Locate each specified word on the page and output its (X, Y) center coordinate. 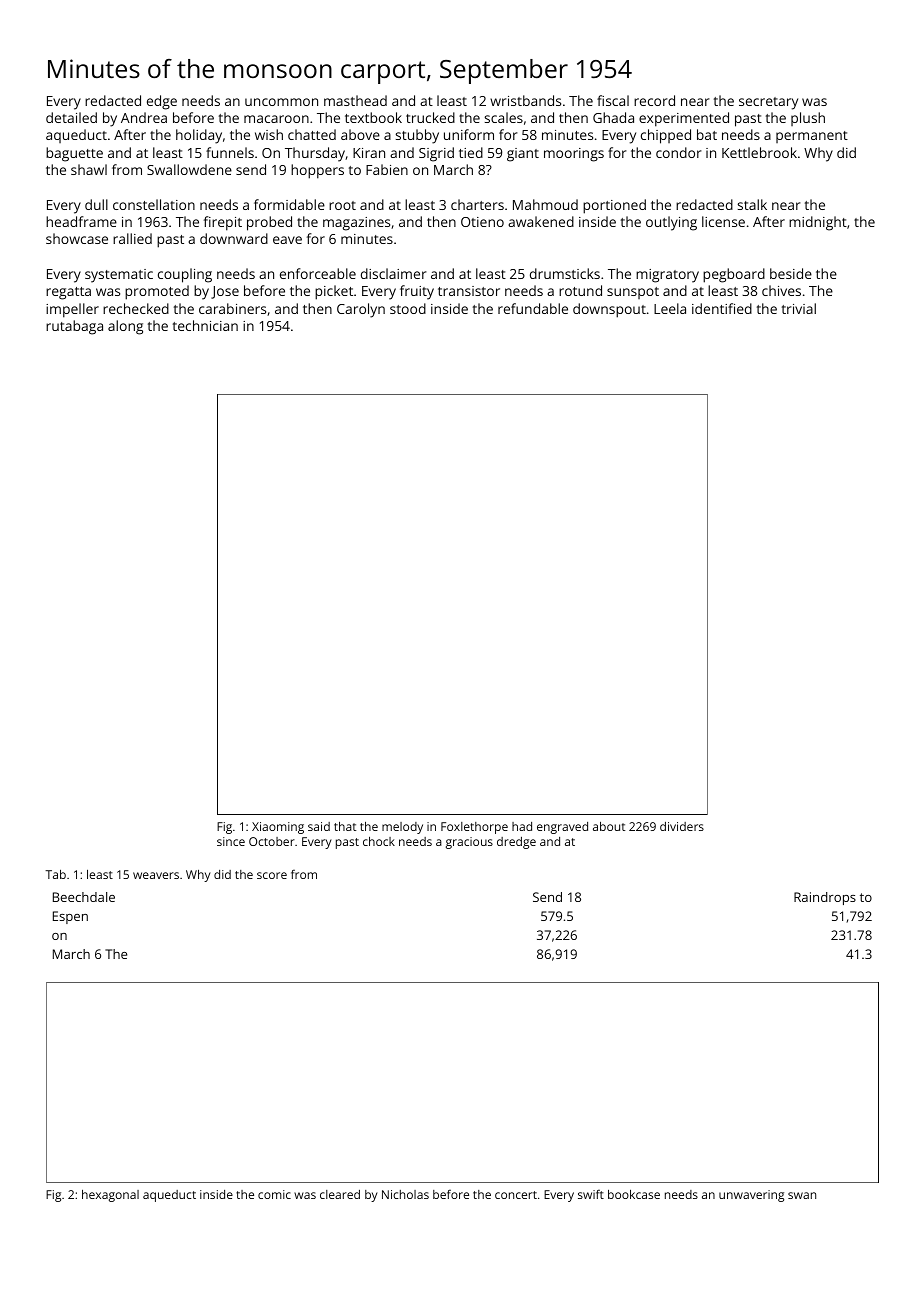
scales (504, 117)
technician (205, 325)
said (319, 826)
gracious (469, 843)
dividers (682, 826)
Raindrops (825, 898)
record (654, 100)
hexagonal (110, 1196)
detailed (71, 117)
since (231, 841)
